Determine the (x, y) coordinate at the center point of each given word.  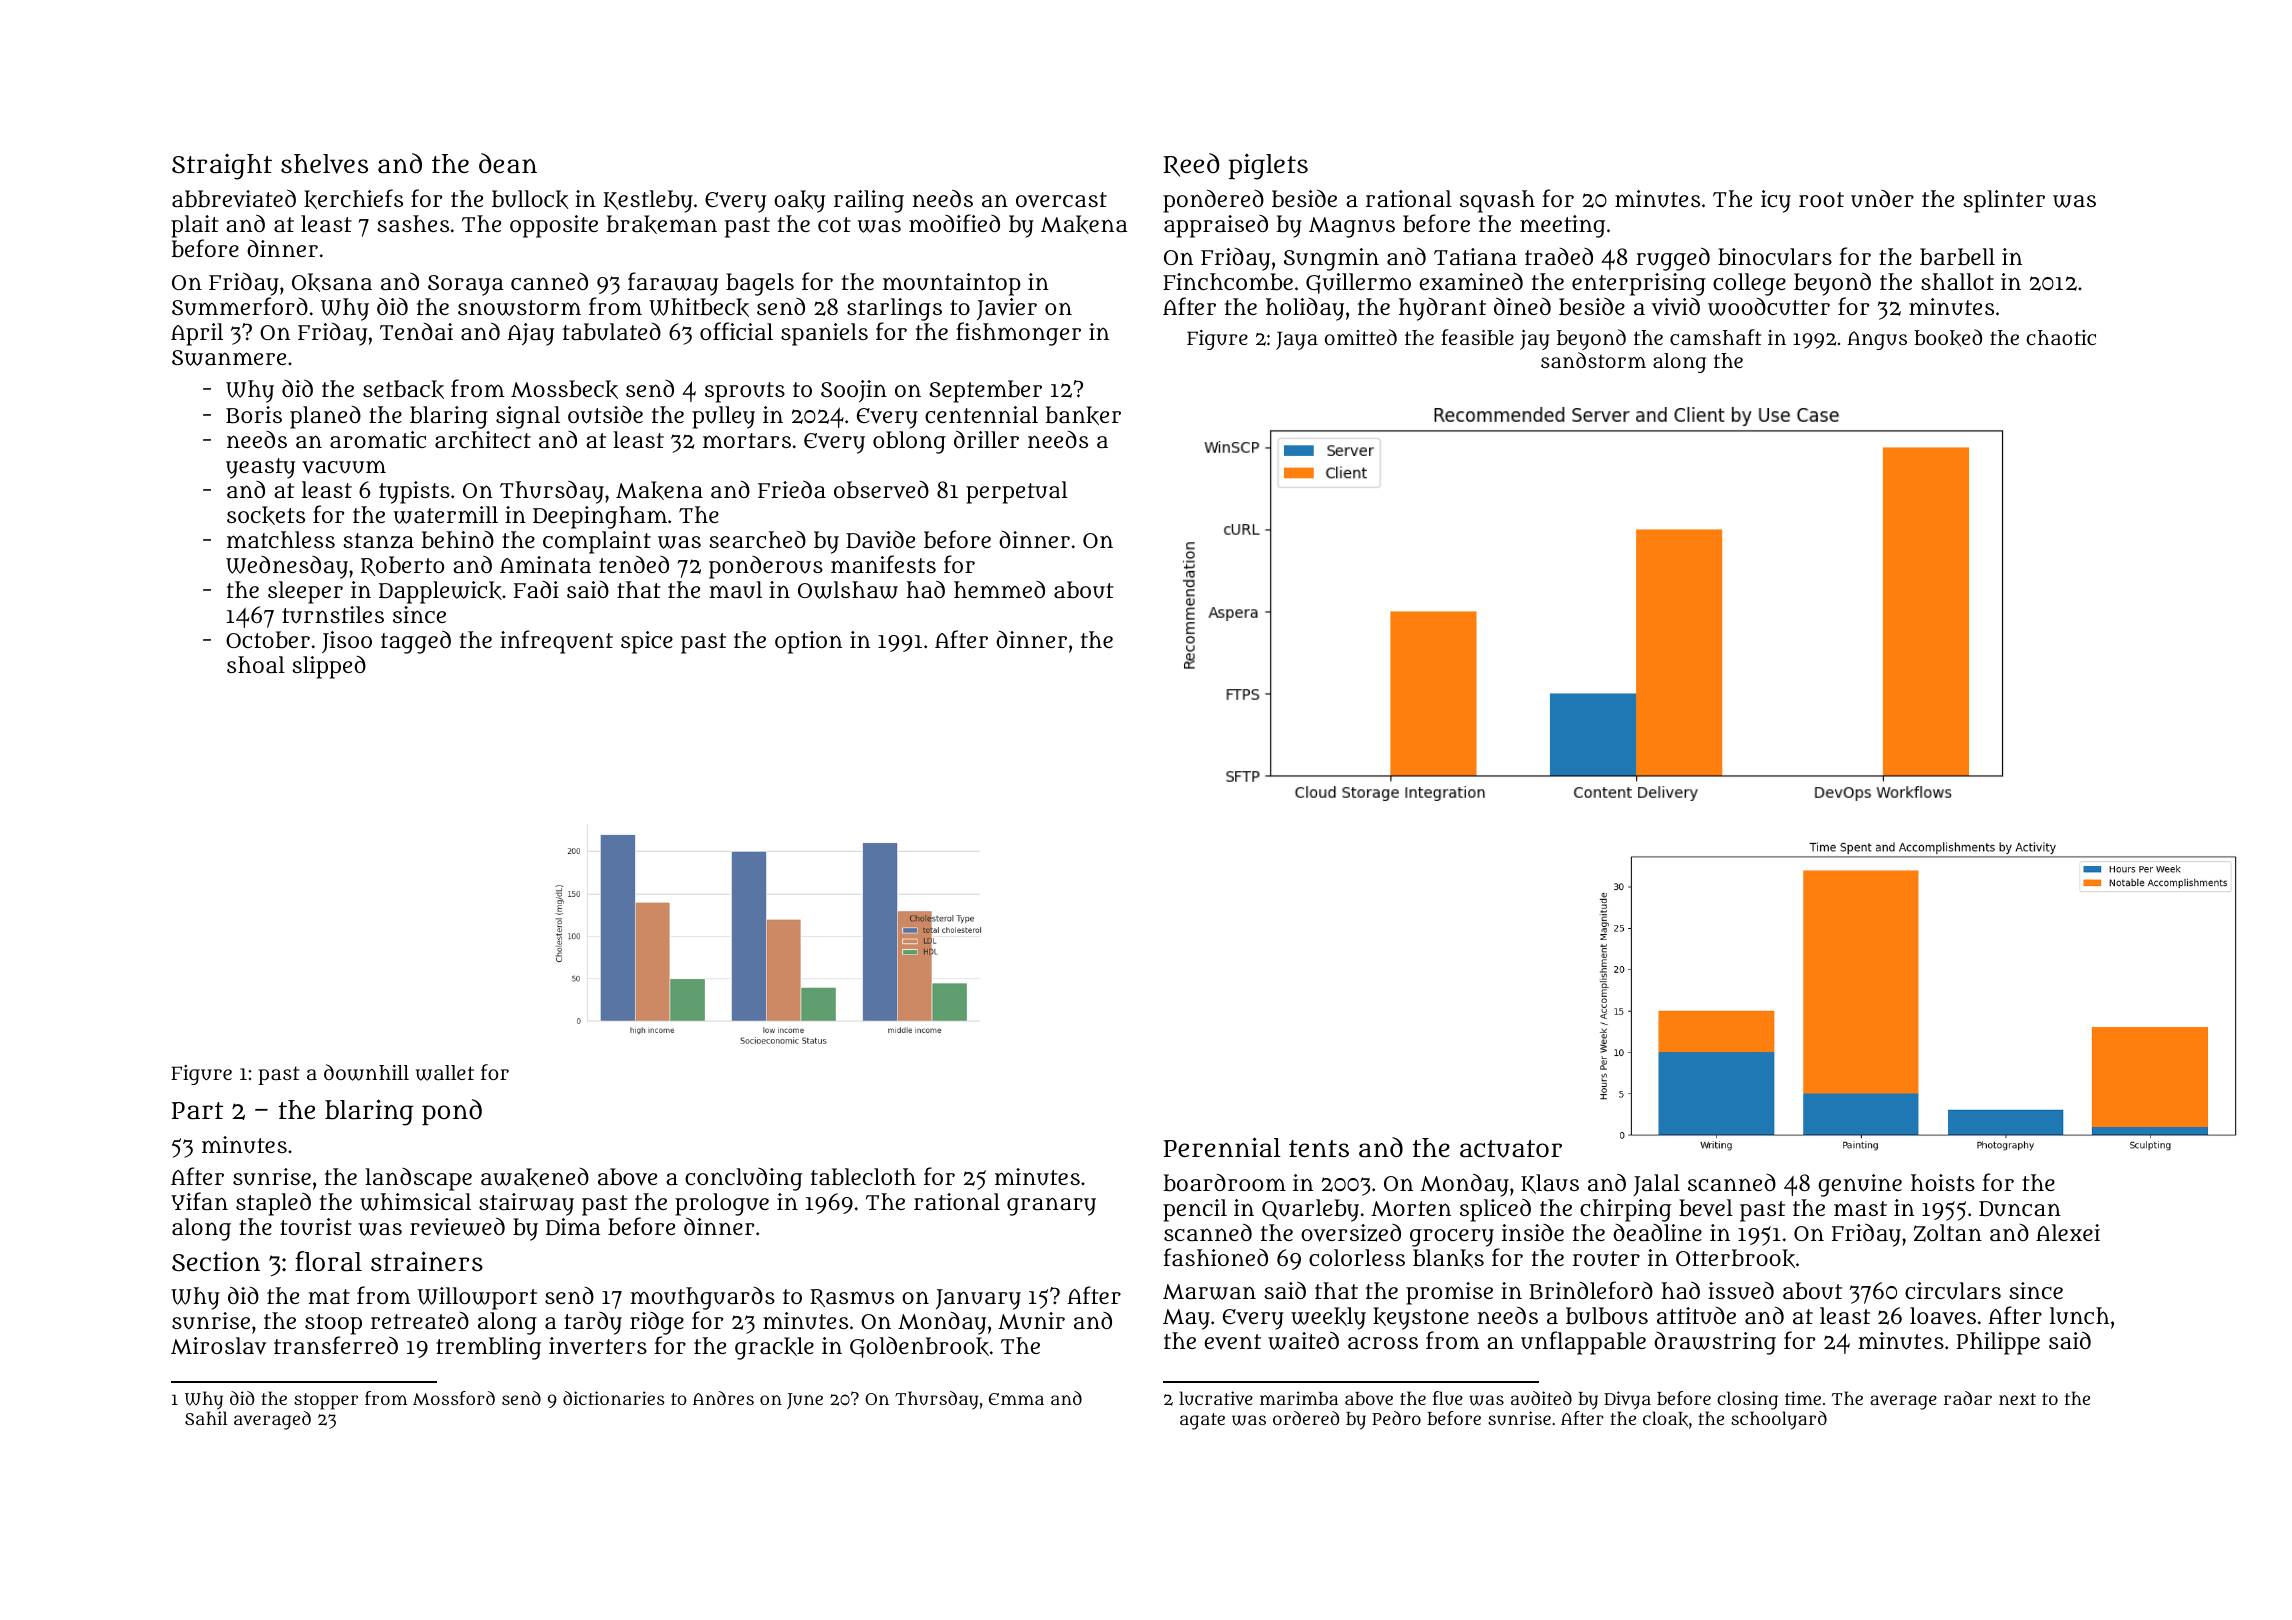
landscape (418, 1179)
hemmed (999, 589)
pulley (723, 417)
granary (1051, 1206)
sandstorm (1593, 360)
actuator (1511, 1149)
